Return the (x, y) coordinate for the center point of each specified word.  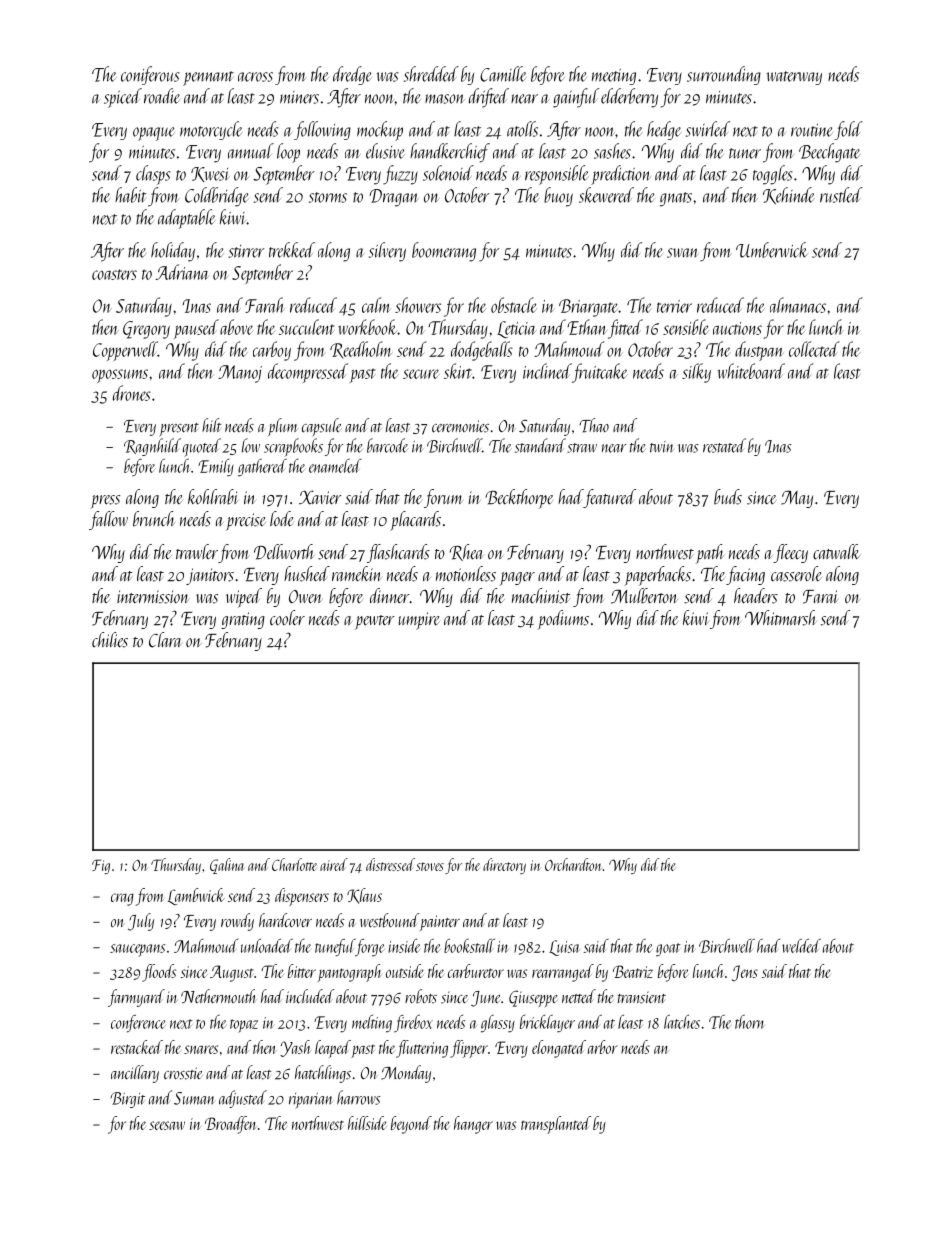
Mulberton (644, 596)
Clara (165, 640)
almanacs (798, 305)
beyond (411, 1125)
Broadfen (230, 1125)
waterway (794, 78)
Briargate (589, 308)
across (255, 77)
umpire (419, 621)
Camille (503, 74)
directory (504, 866)
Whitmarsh (781, 618)
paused (196, 329)
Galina (227, 866)
